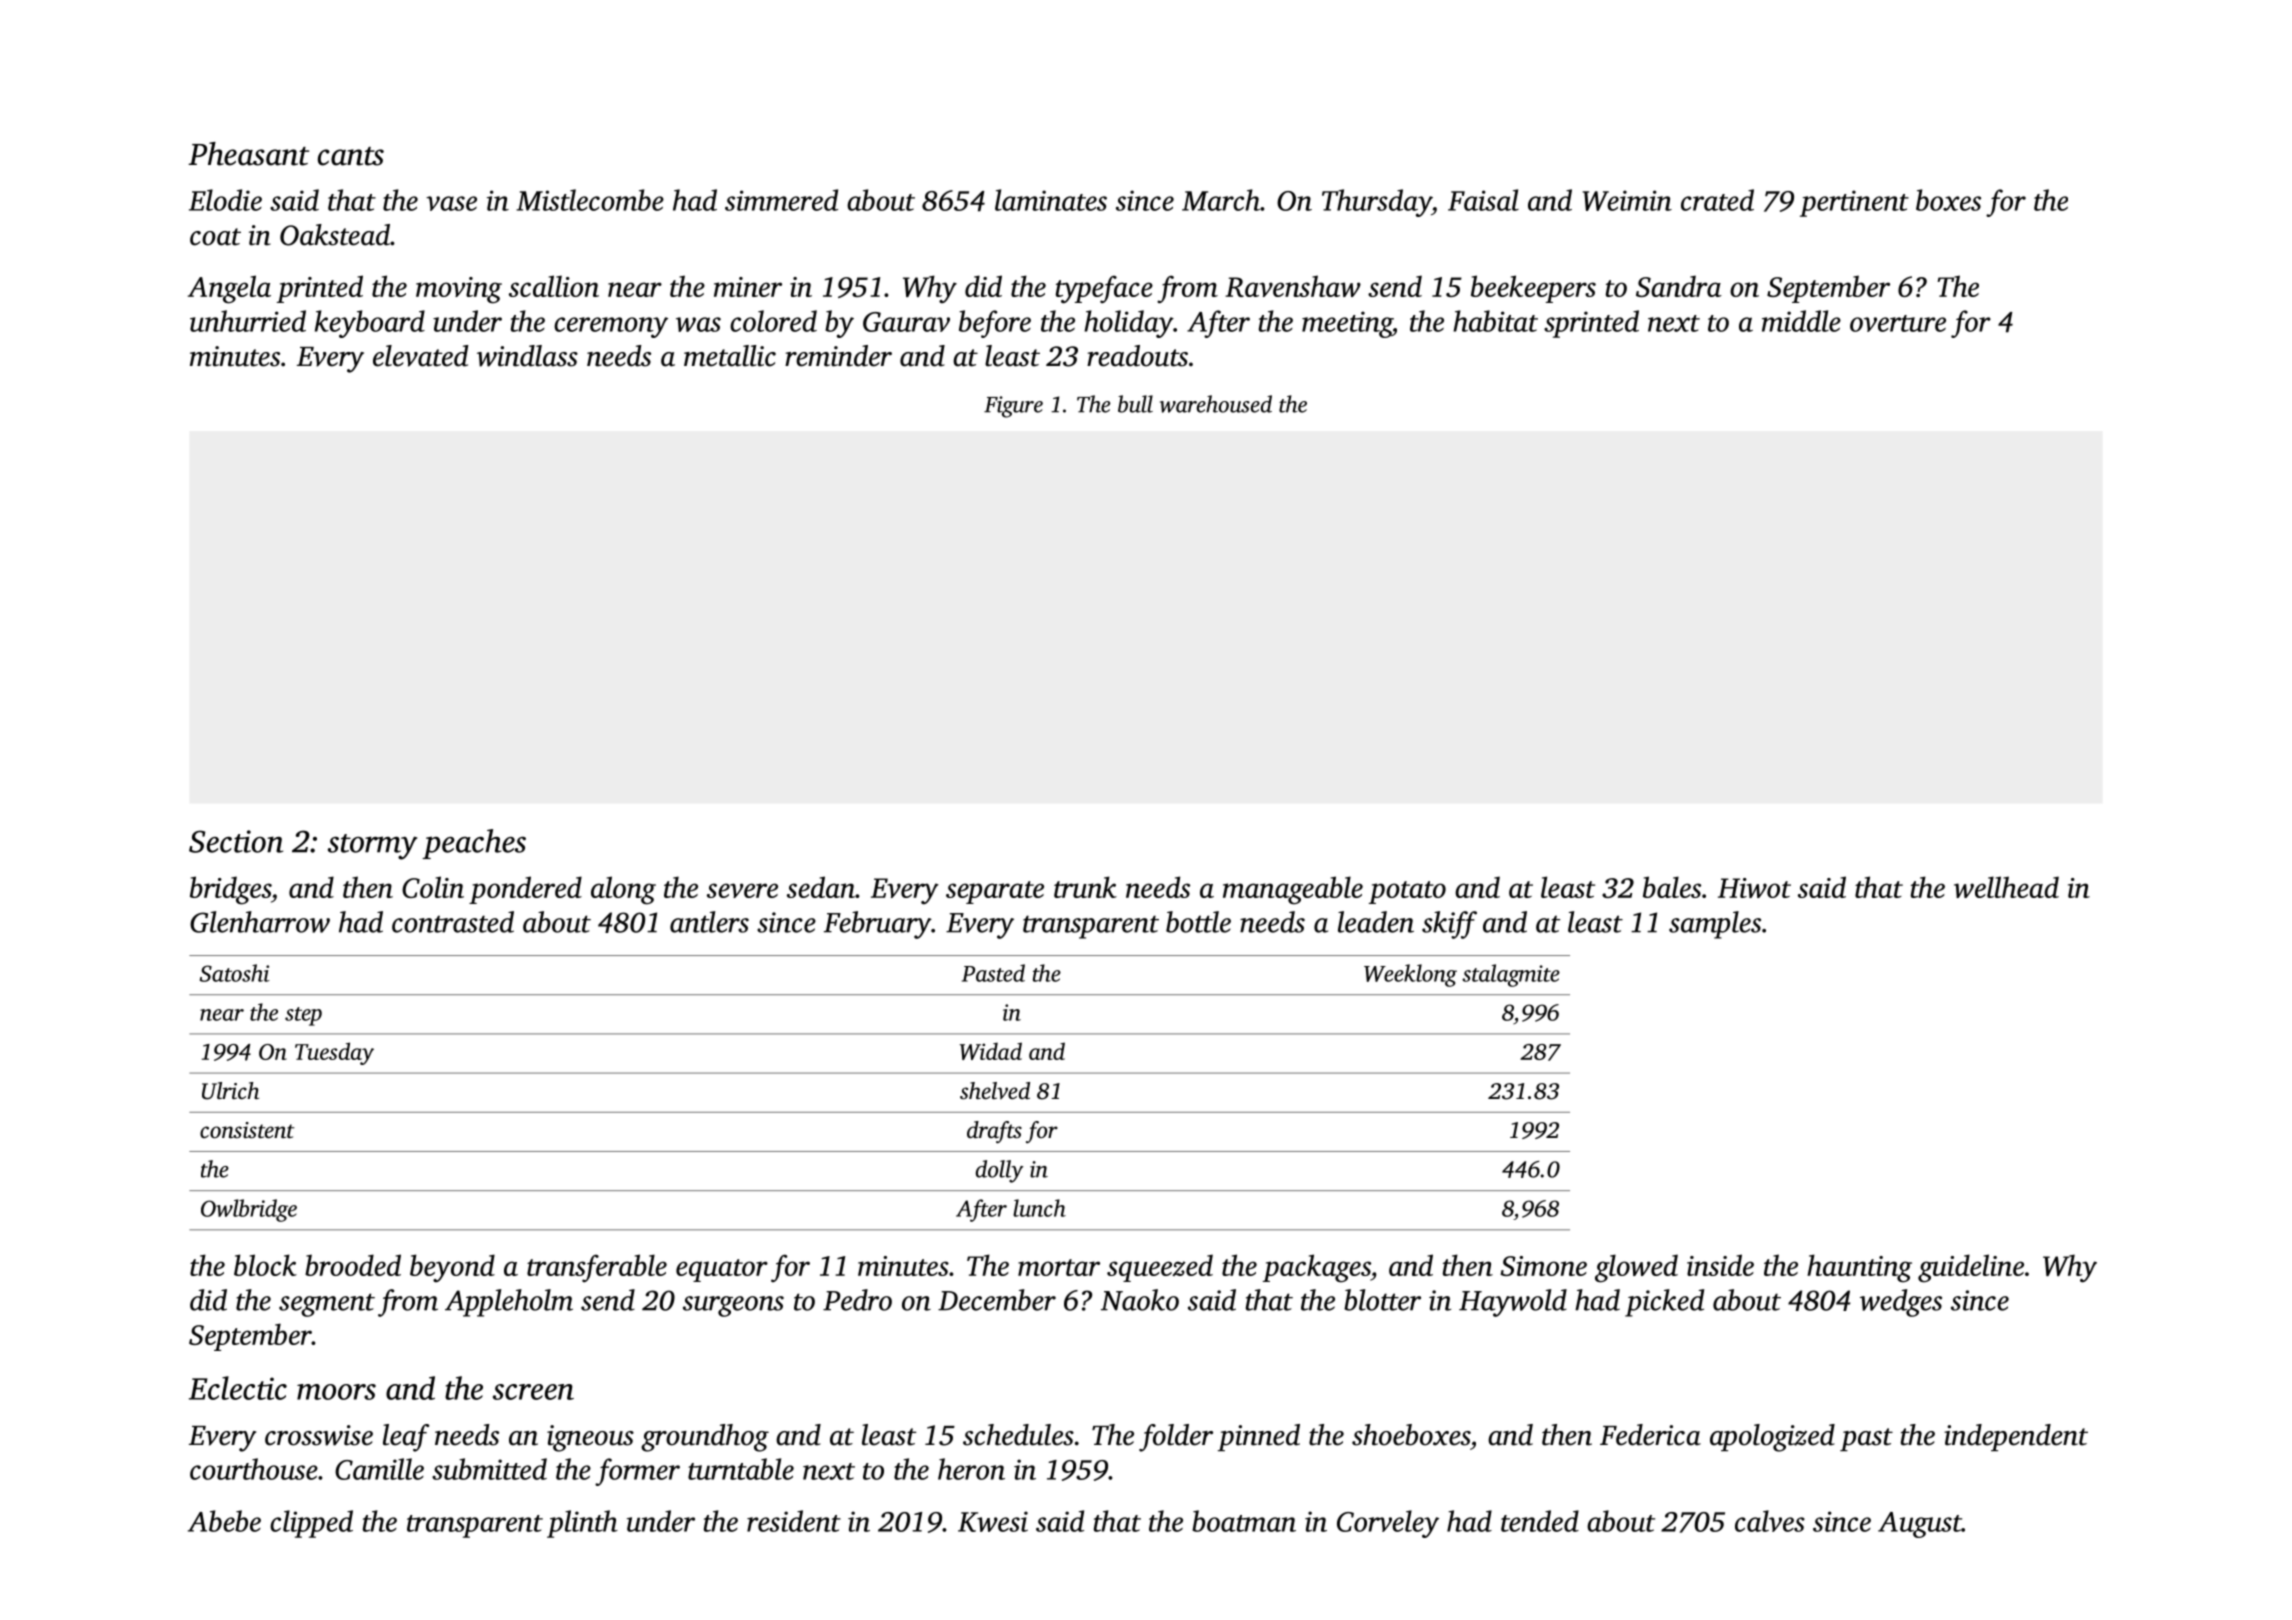 The height and width of the page is (1620, 2292). What do you see at coordinates (1317, 1268) in the page?
I see `packages` at bounding box center [1317, 1268].
